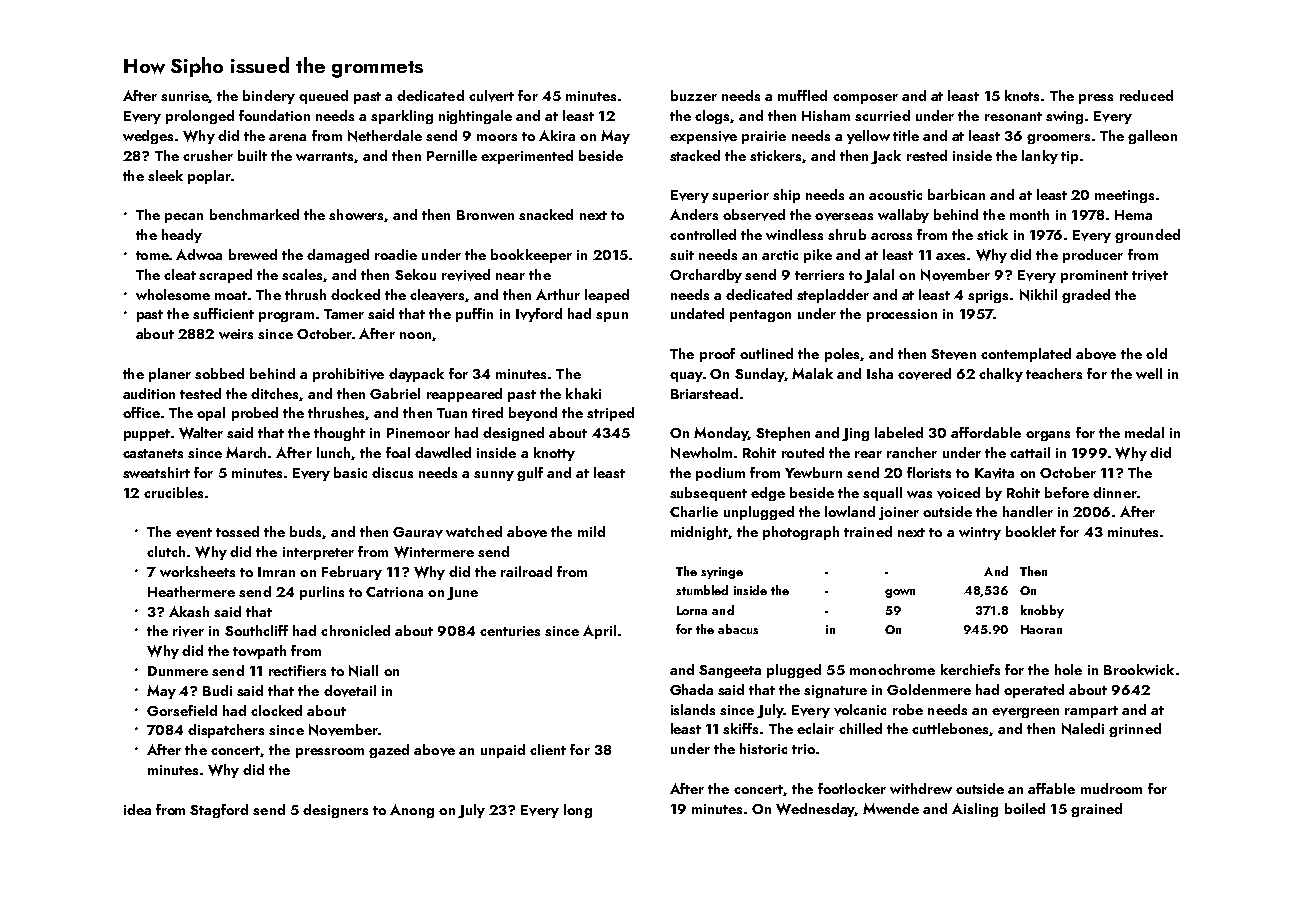 Image resolution: width=1308 pixels, height=924 pixels. Describe the element at coordinates (395, 393) in the image. I see `Gabriel` at that location.
